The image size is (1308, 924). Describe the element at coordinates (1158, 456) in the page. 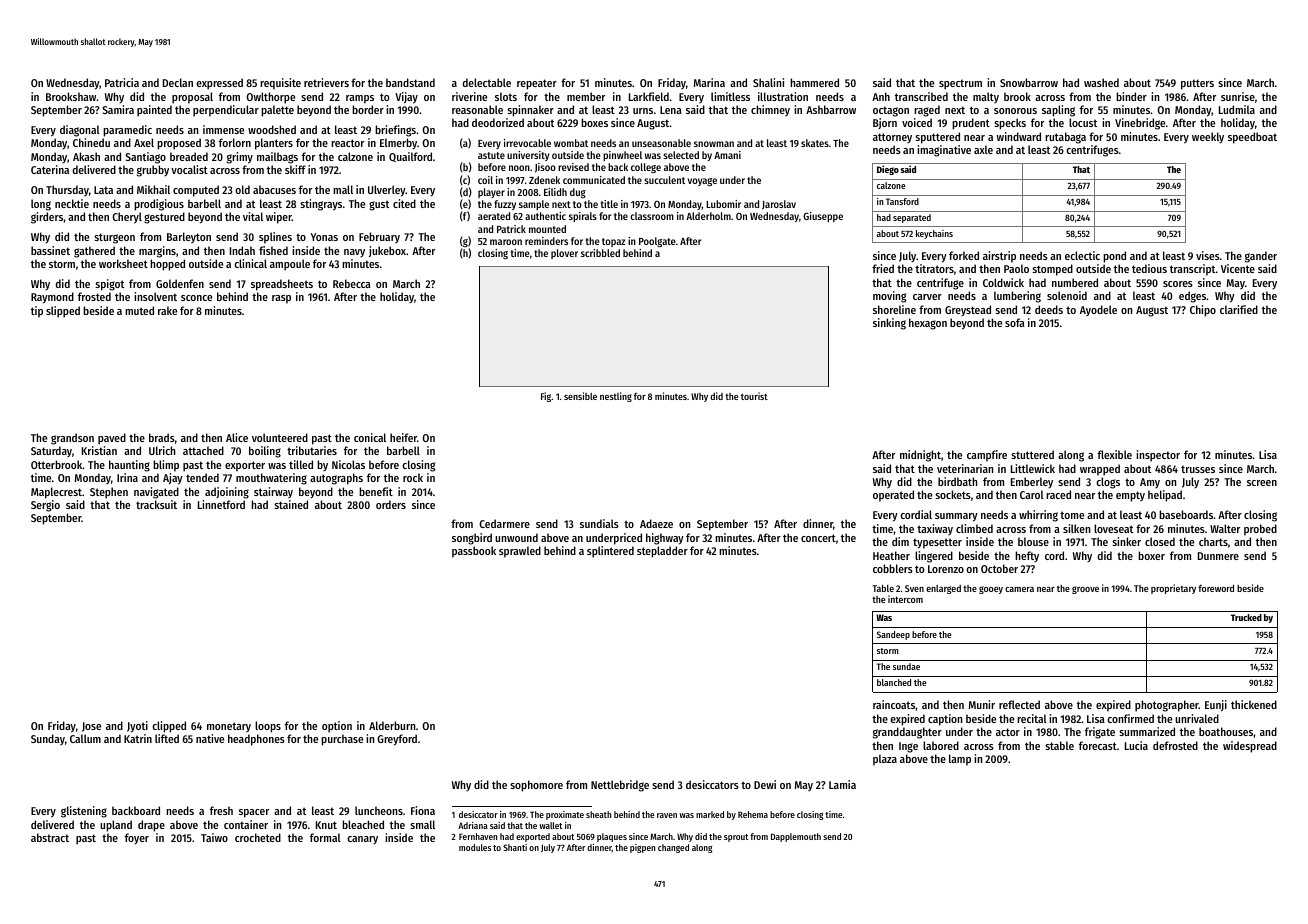

I see `inspector` at that location.
